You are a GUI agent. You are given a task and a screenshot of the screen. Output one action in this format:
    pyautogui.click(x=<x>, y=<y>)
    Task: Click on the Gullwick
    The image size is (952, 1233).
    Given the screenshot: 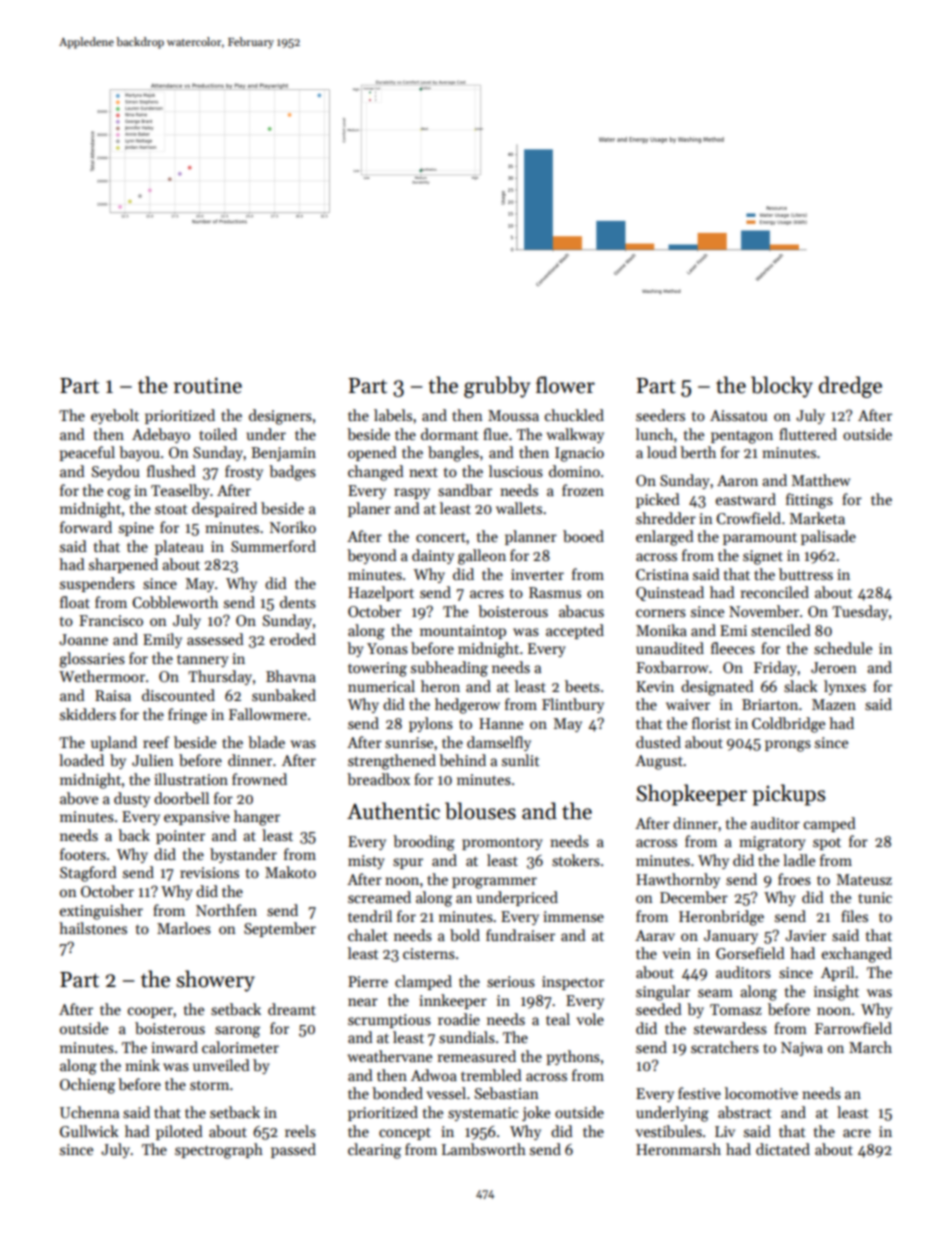 What is the action you would take?
    pyautogui.click(x=89, y=1131)
